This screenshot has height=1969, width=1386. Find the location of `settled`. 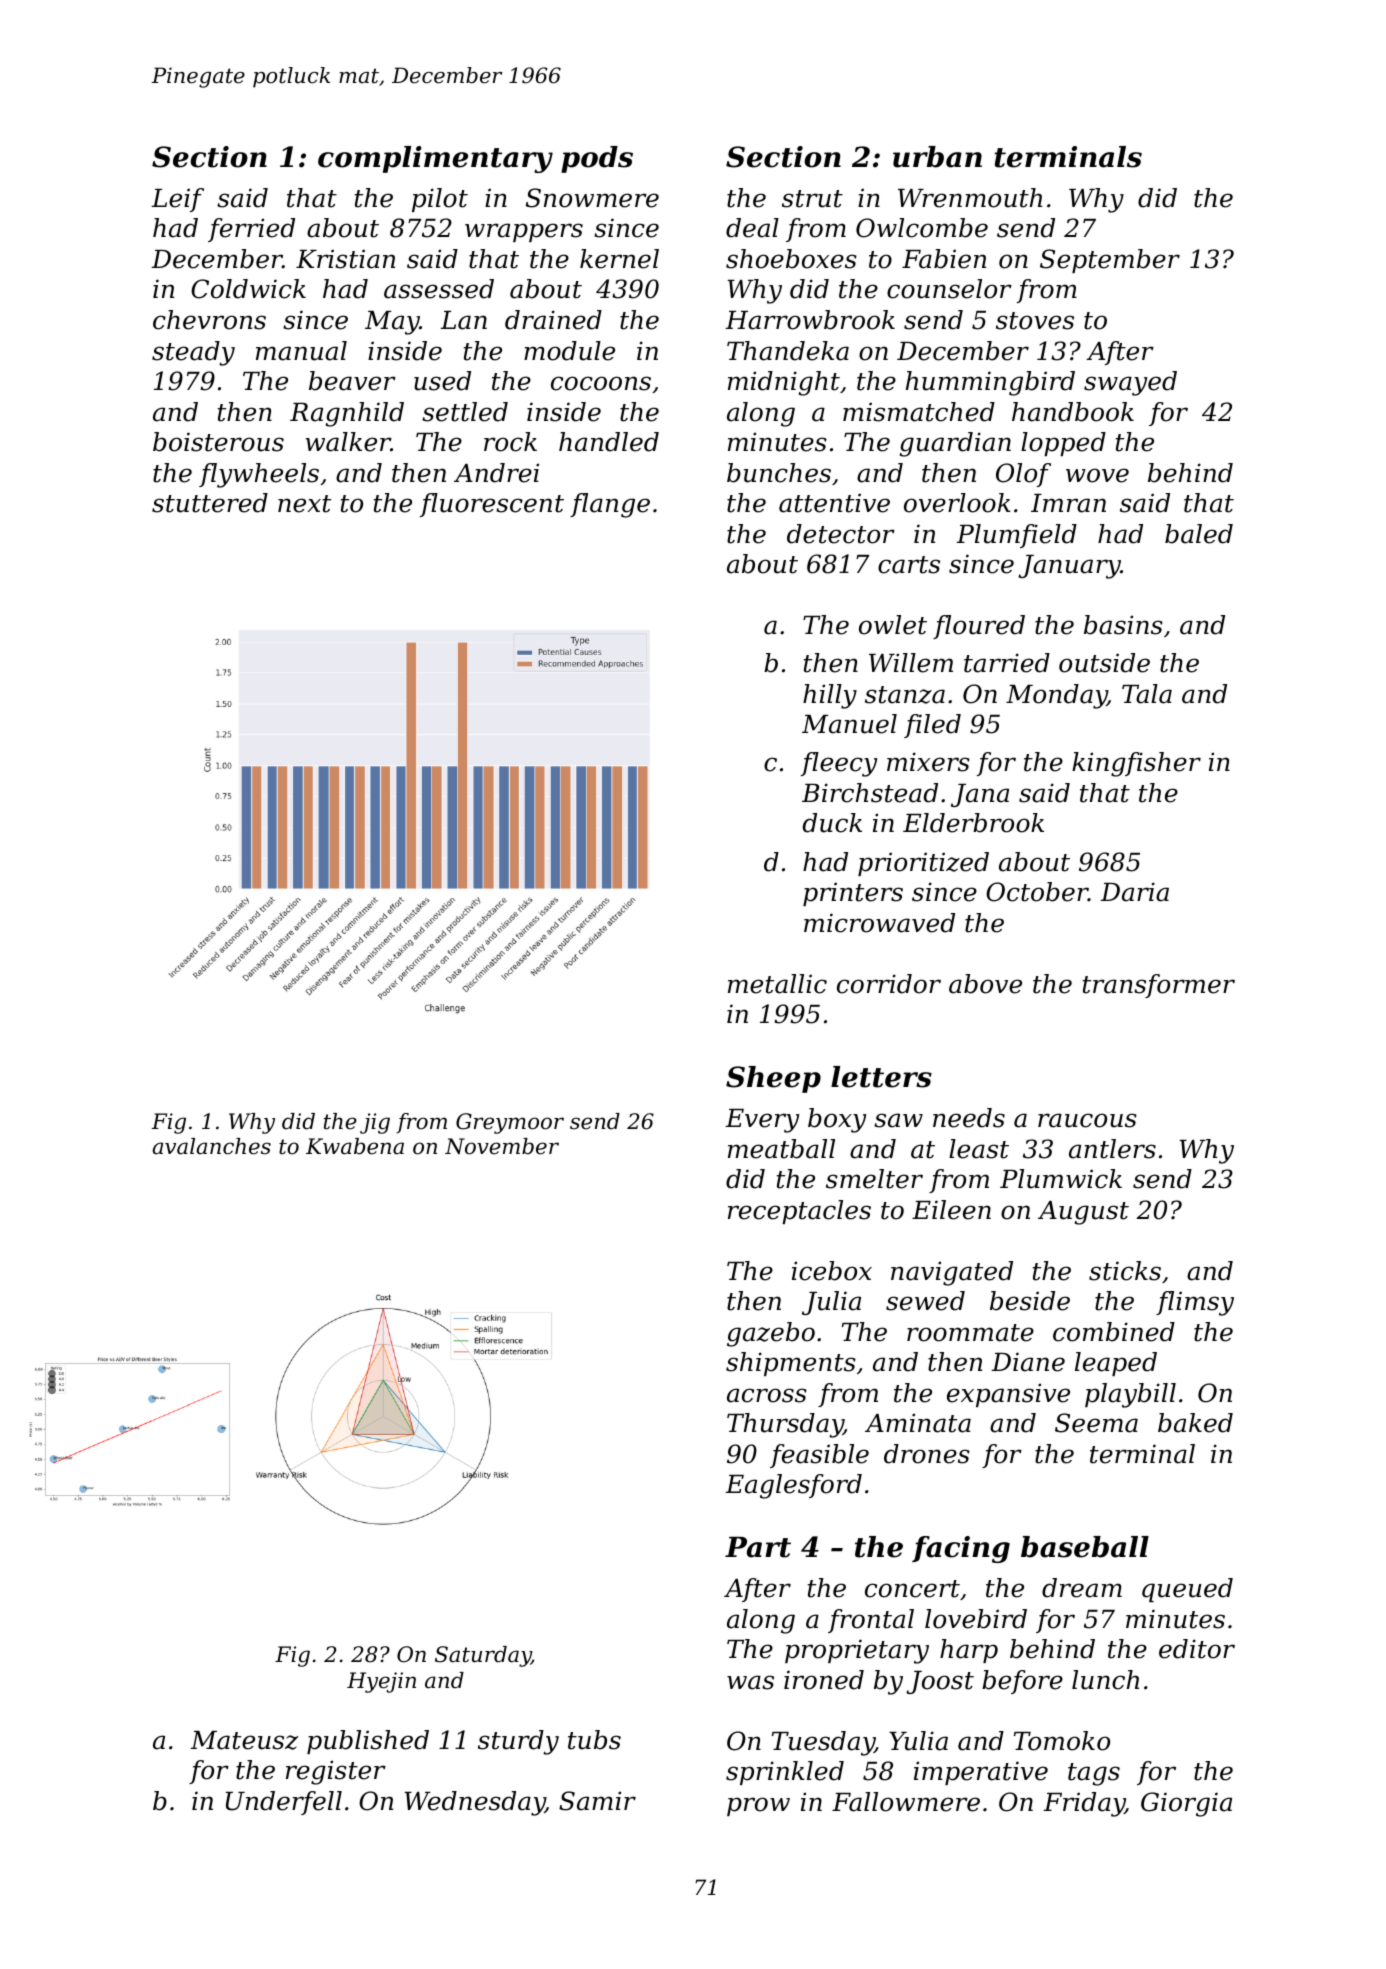

settled is located at coordinates (465, 412).
